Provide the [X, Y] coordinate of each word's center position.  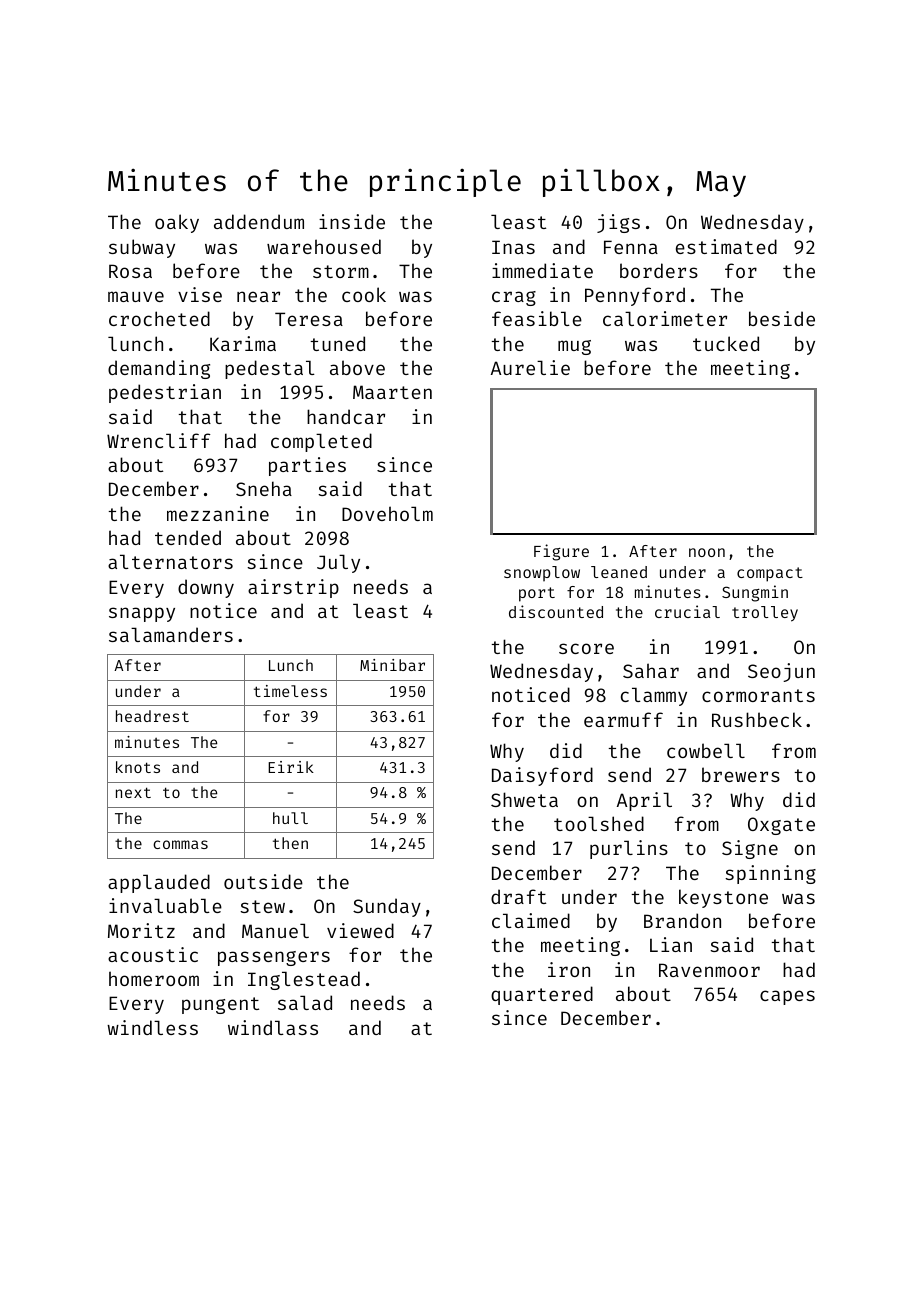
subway [142, 248]
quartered [542, 995]
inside [352, 221]
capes [787, 997]
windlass [273, 1027]
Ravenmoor [709, 970]
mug [574, 347]
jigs [618, 223]
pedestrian [165, 393]
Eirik [291, 767]
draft [518, 896]
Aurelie [530, 367]
